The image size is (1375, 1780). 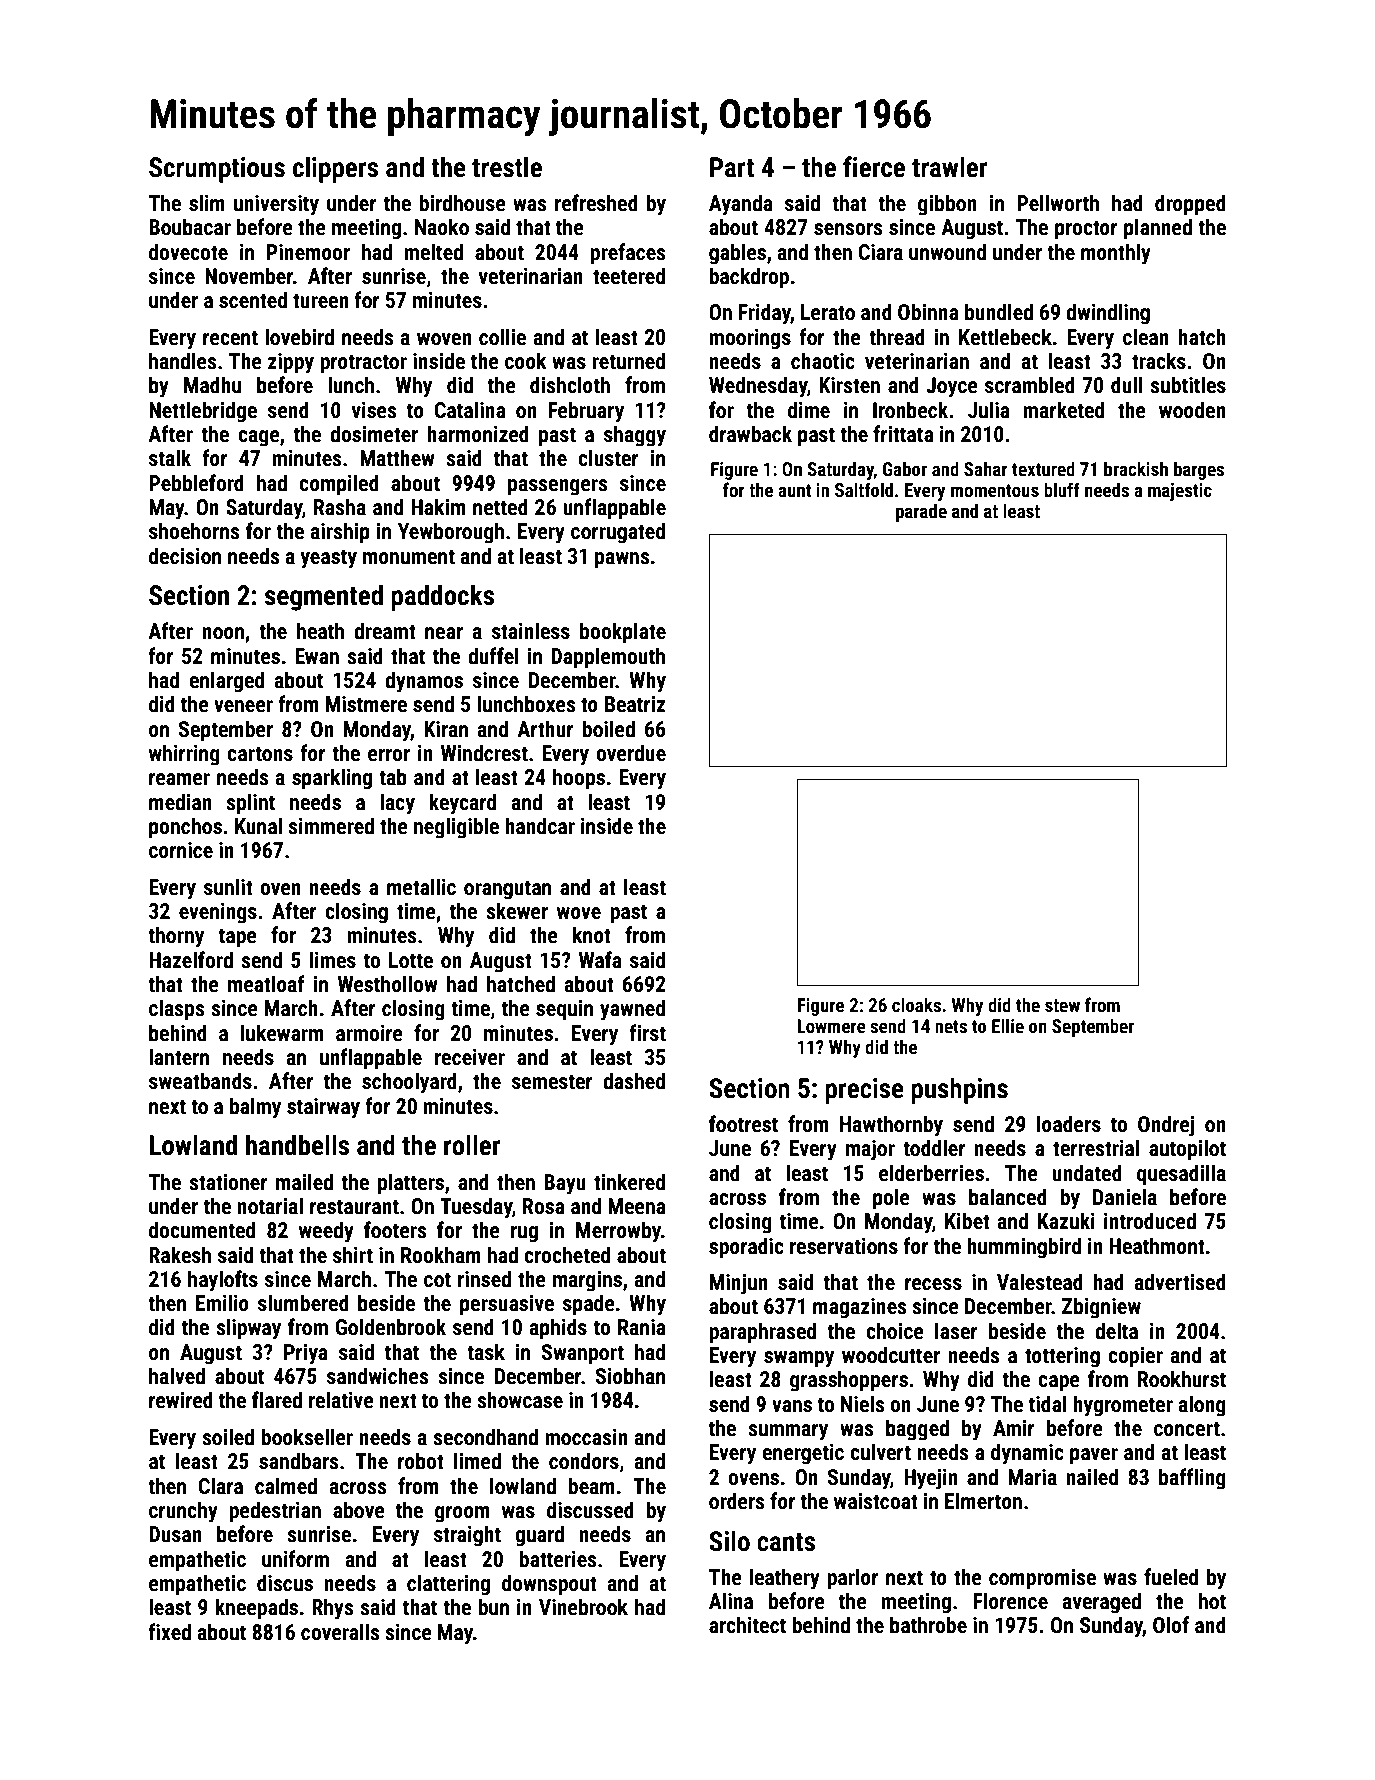 I want to click on Julia, so click(x=989, y=409).
